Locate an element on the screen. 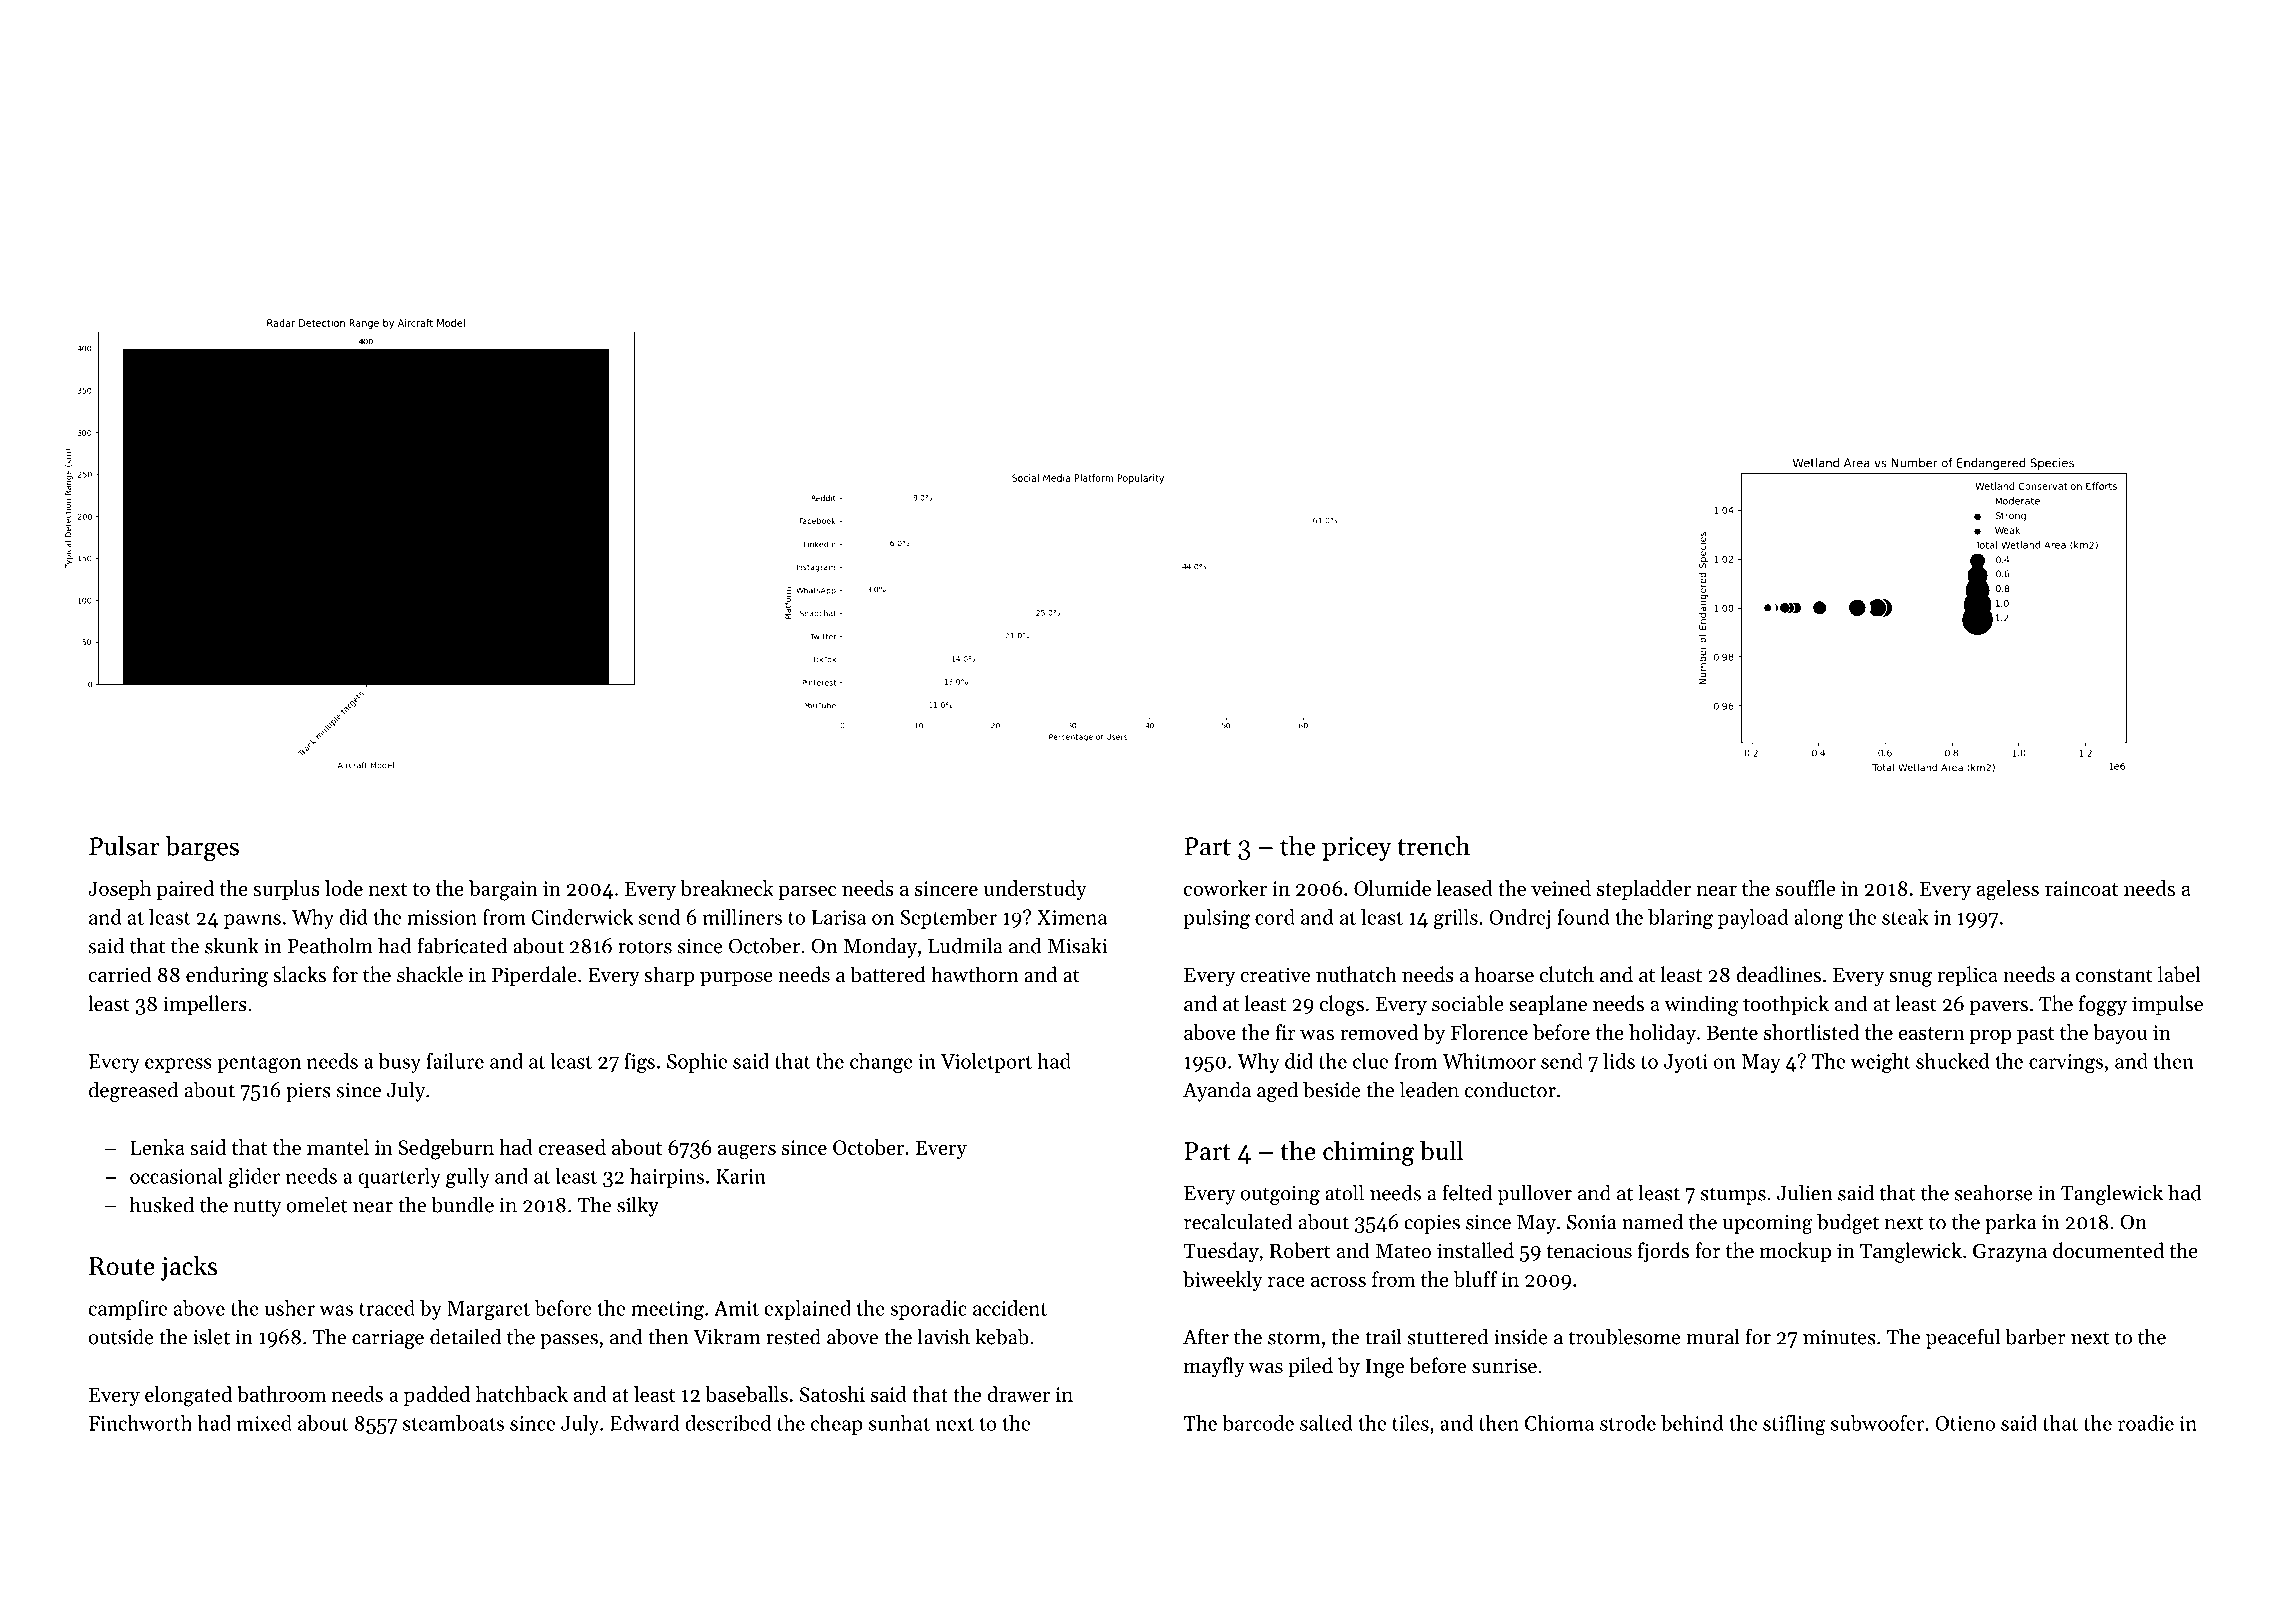 Image resolution: width=2292 pixels, height=1620 pixels. fjords is located at coordinates (1663, 1252).
